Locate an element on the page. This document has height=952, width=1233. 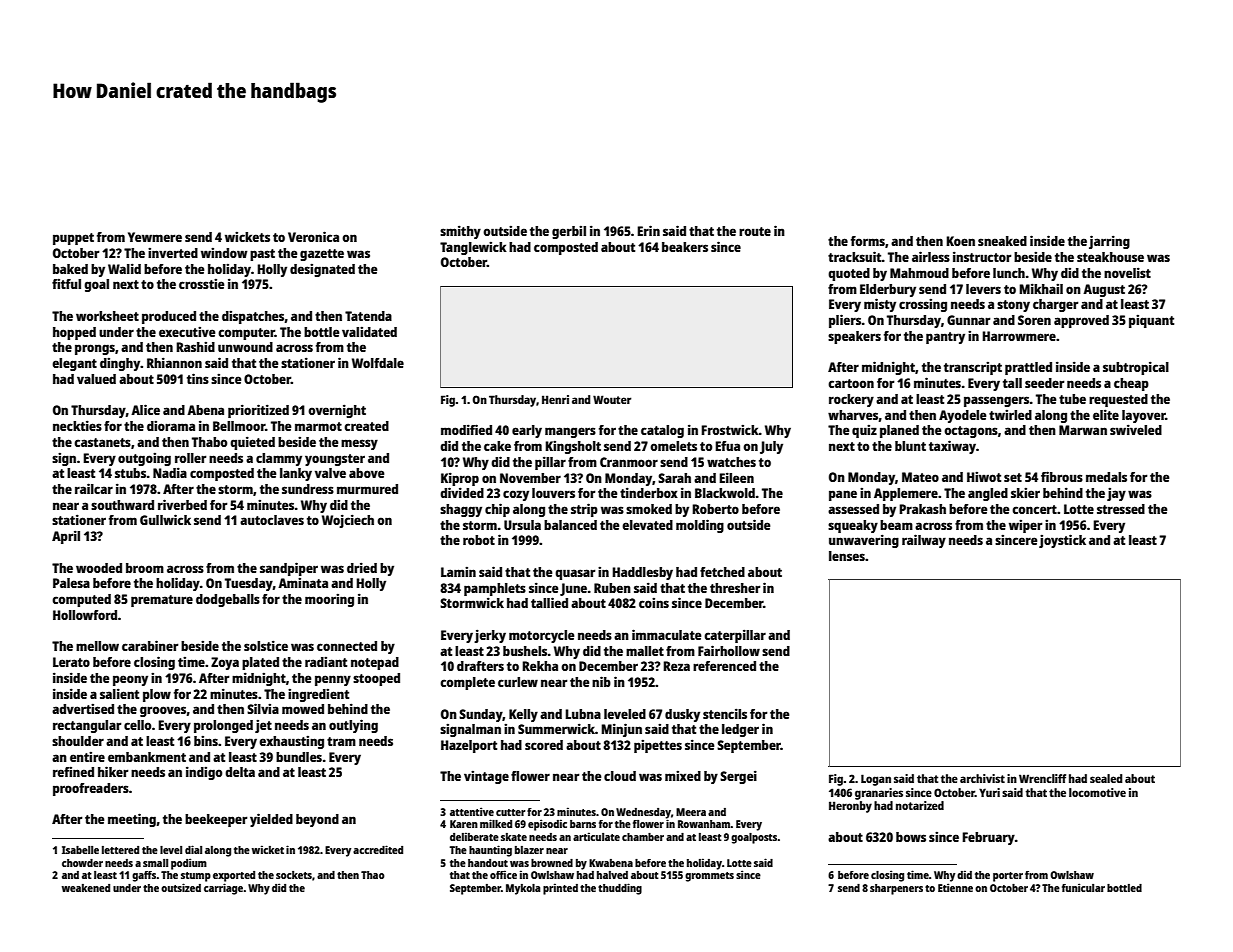
gerbil is located at coordinates (569, 232).
